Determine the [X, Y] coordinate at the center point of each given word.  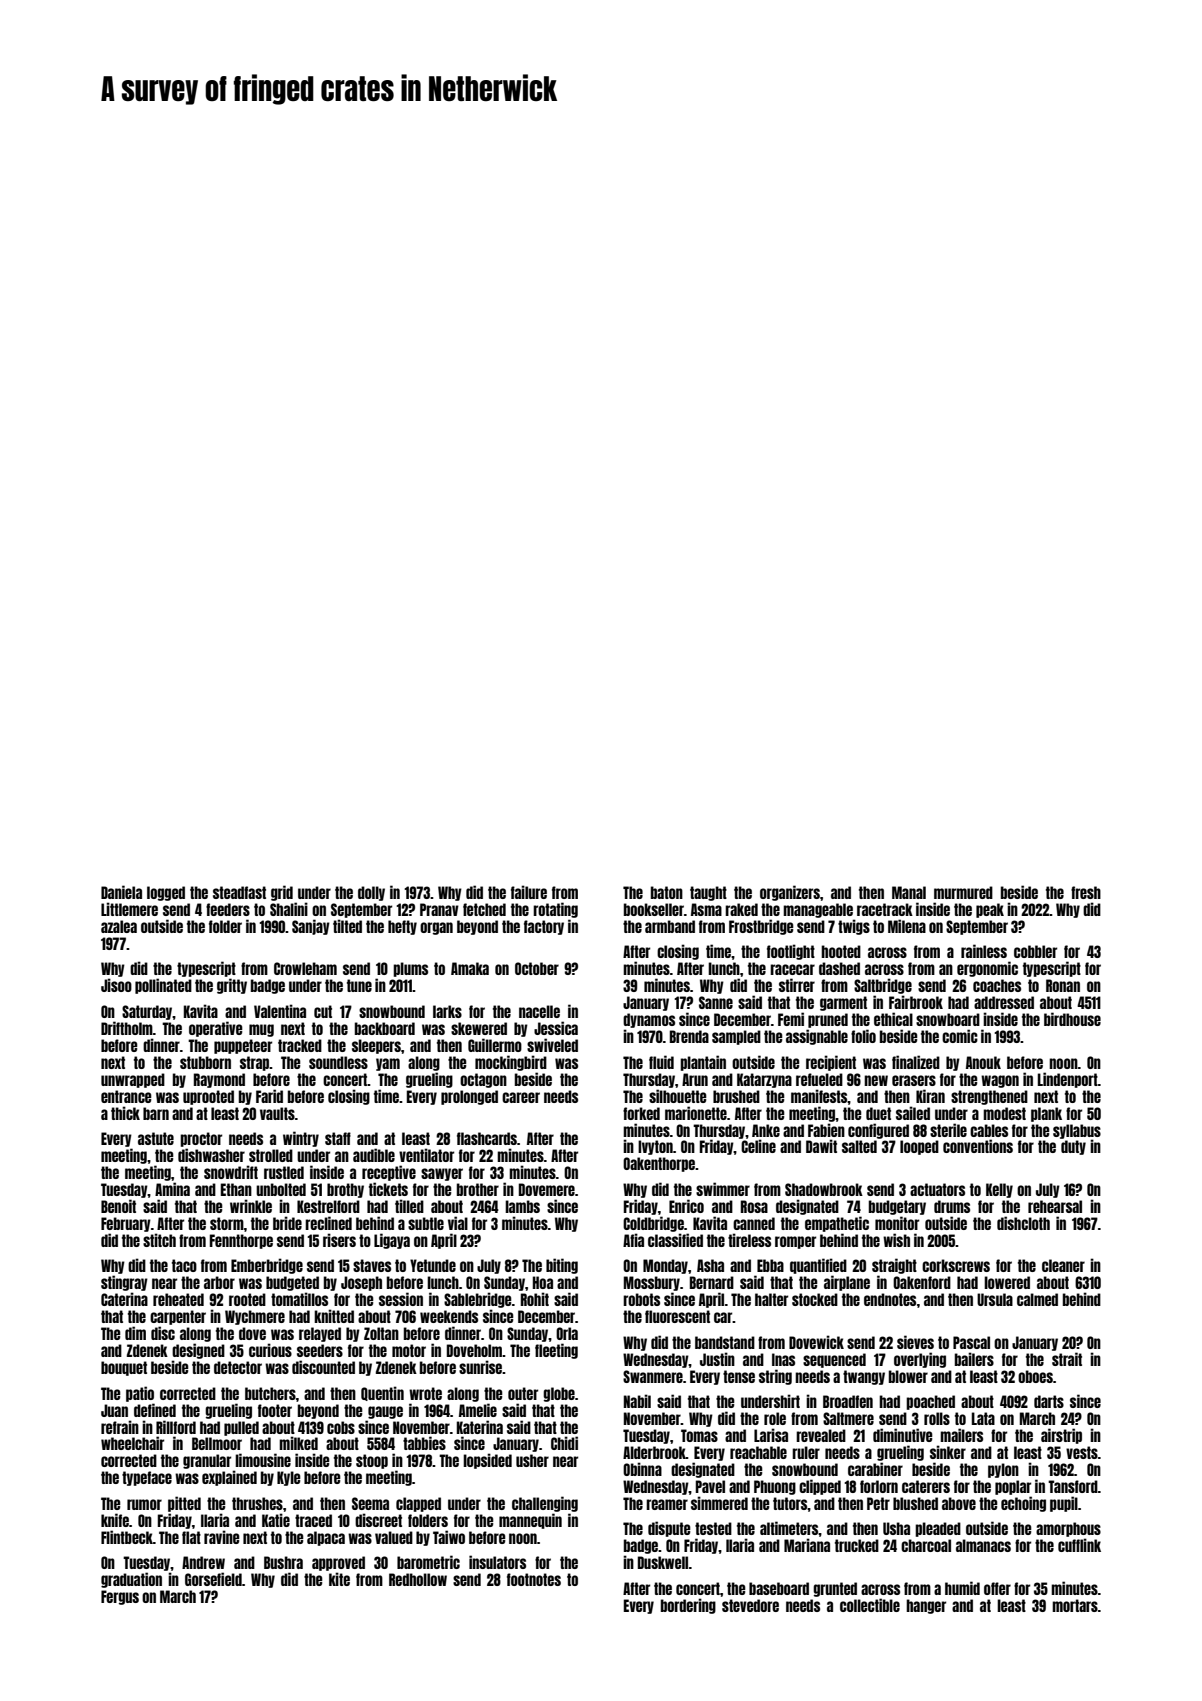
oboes [1035, 1376]
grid [282, 893]
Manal [909, 892]
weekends [449, 1316]
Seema [370, 1503]
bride [287, 1223]
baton [667, 892]
